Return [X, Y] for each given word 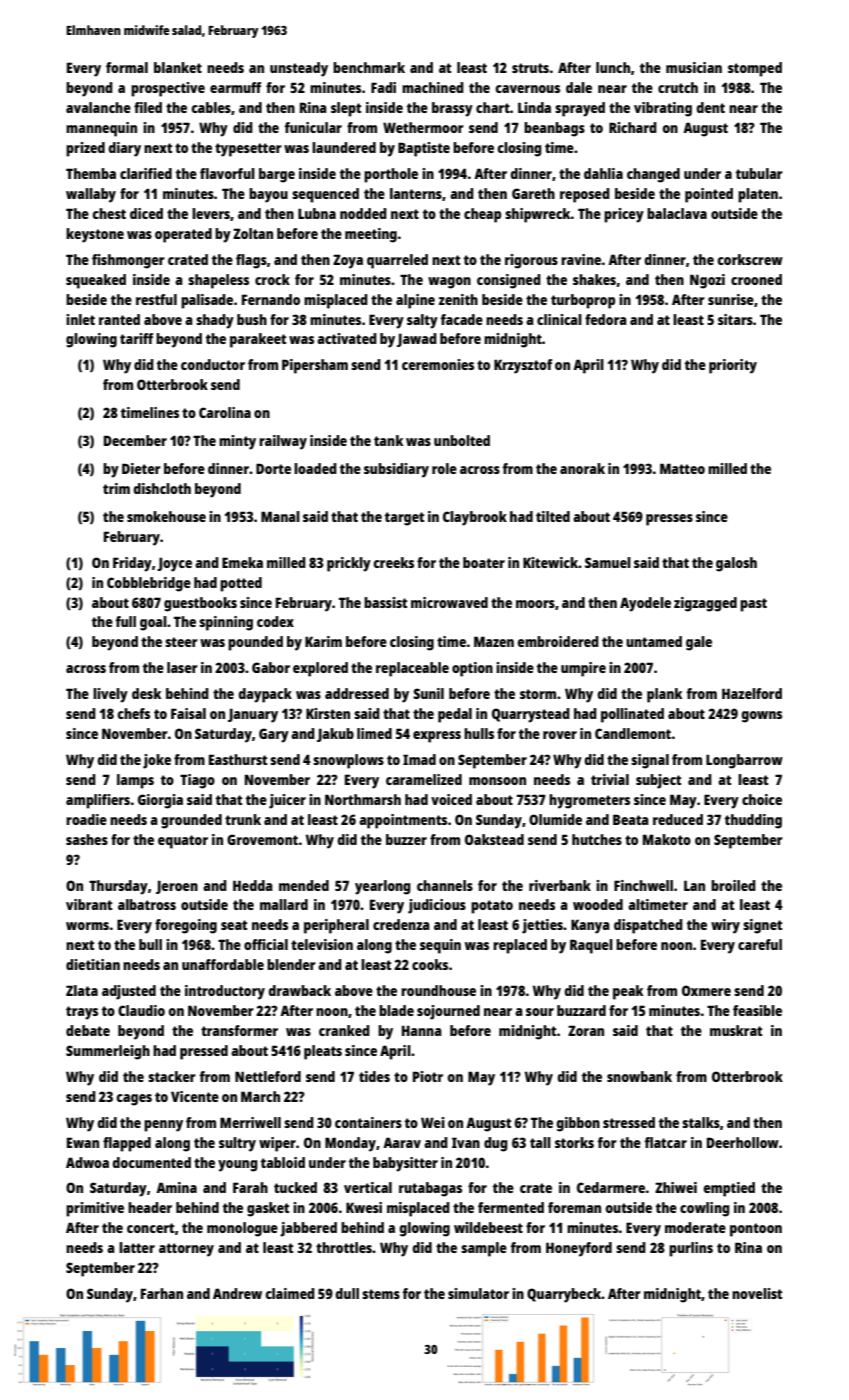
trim [116, 488]
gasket [268, 1209]
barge [277, 175]
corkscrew [750, 259]
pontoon [756, 1230]
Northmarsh [363, 799]
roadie [86, 819]
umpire [583, 669]
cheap [482, 215]
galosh [736, 564]
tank [388, 440]
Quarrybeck [564, 1295]
